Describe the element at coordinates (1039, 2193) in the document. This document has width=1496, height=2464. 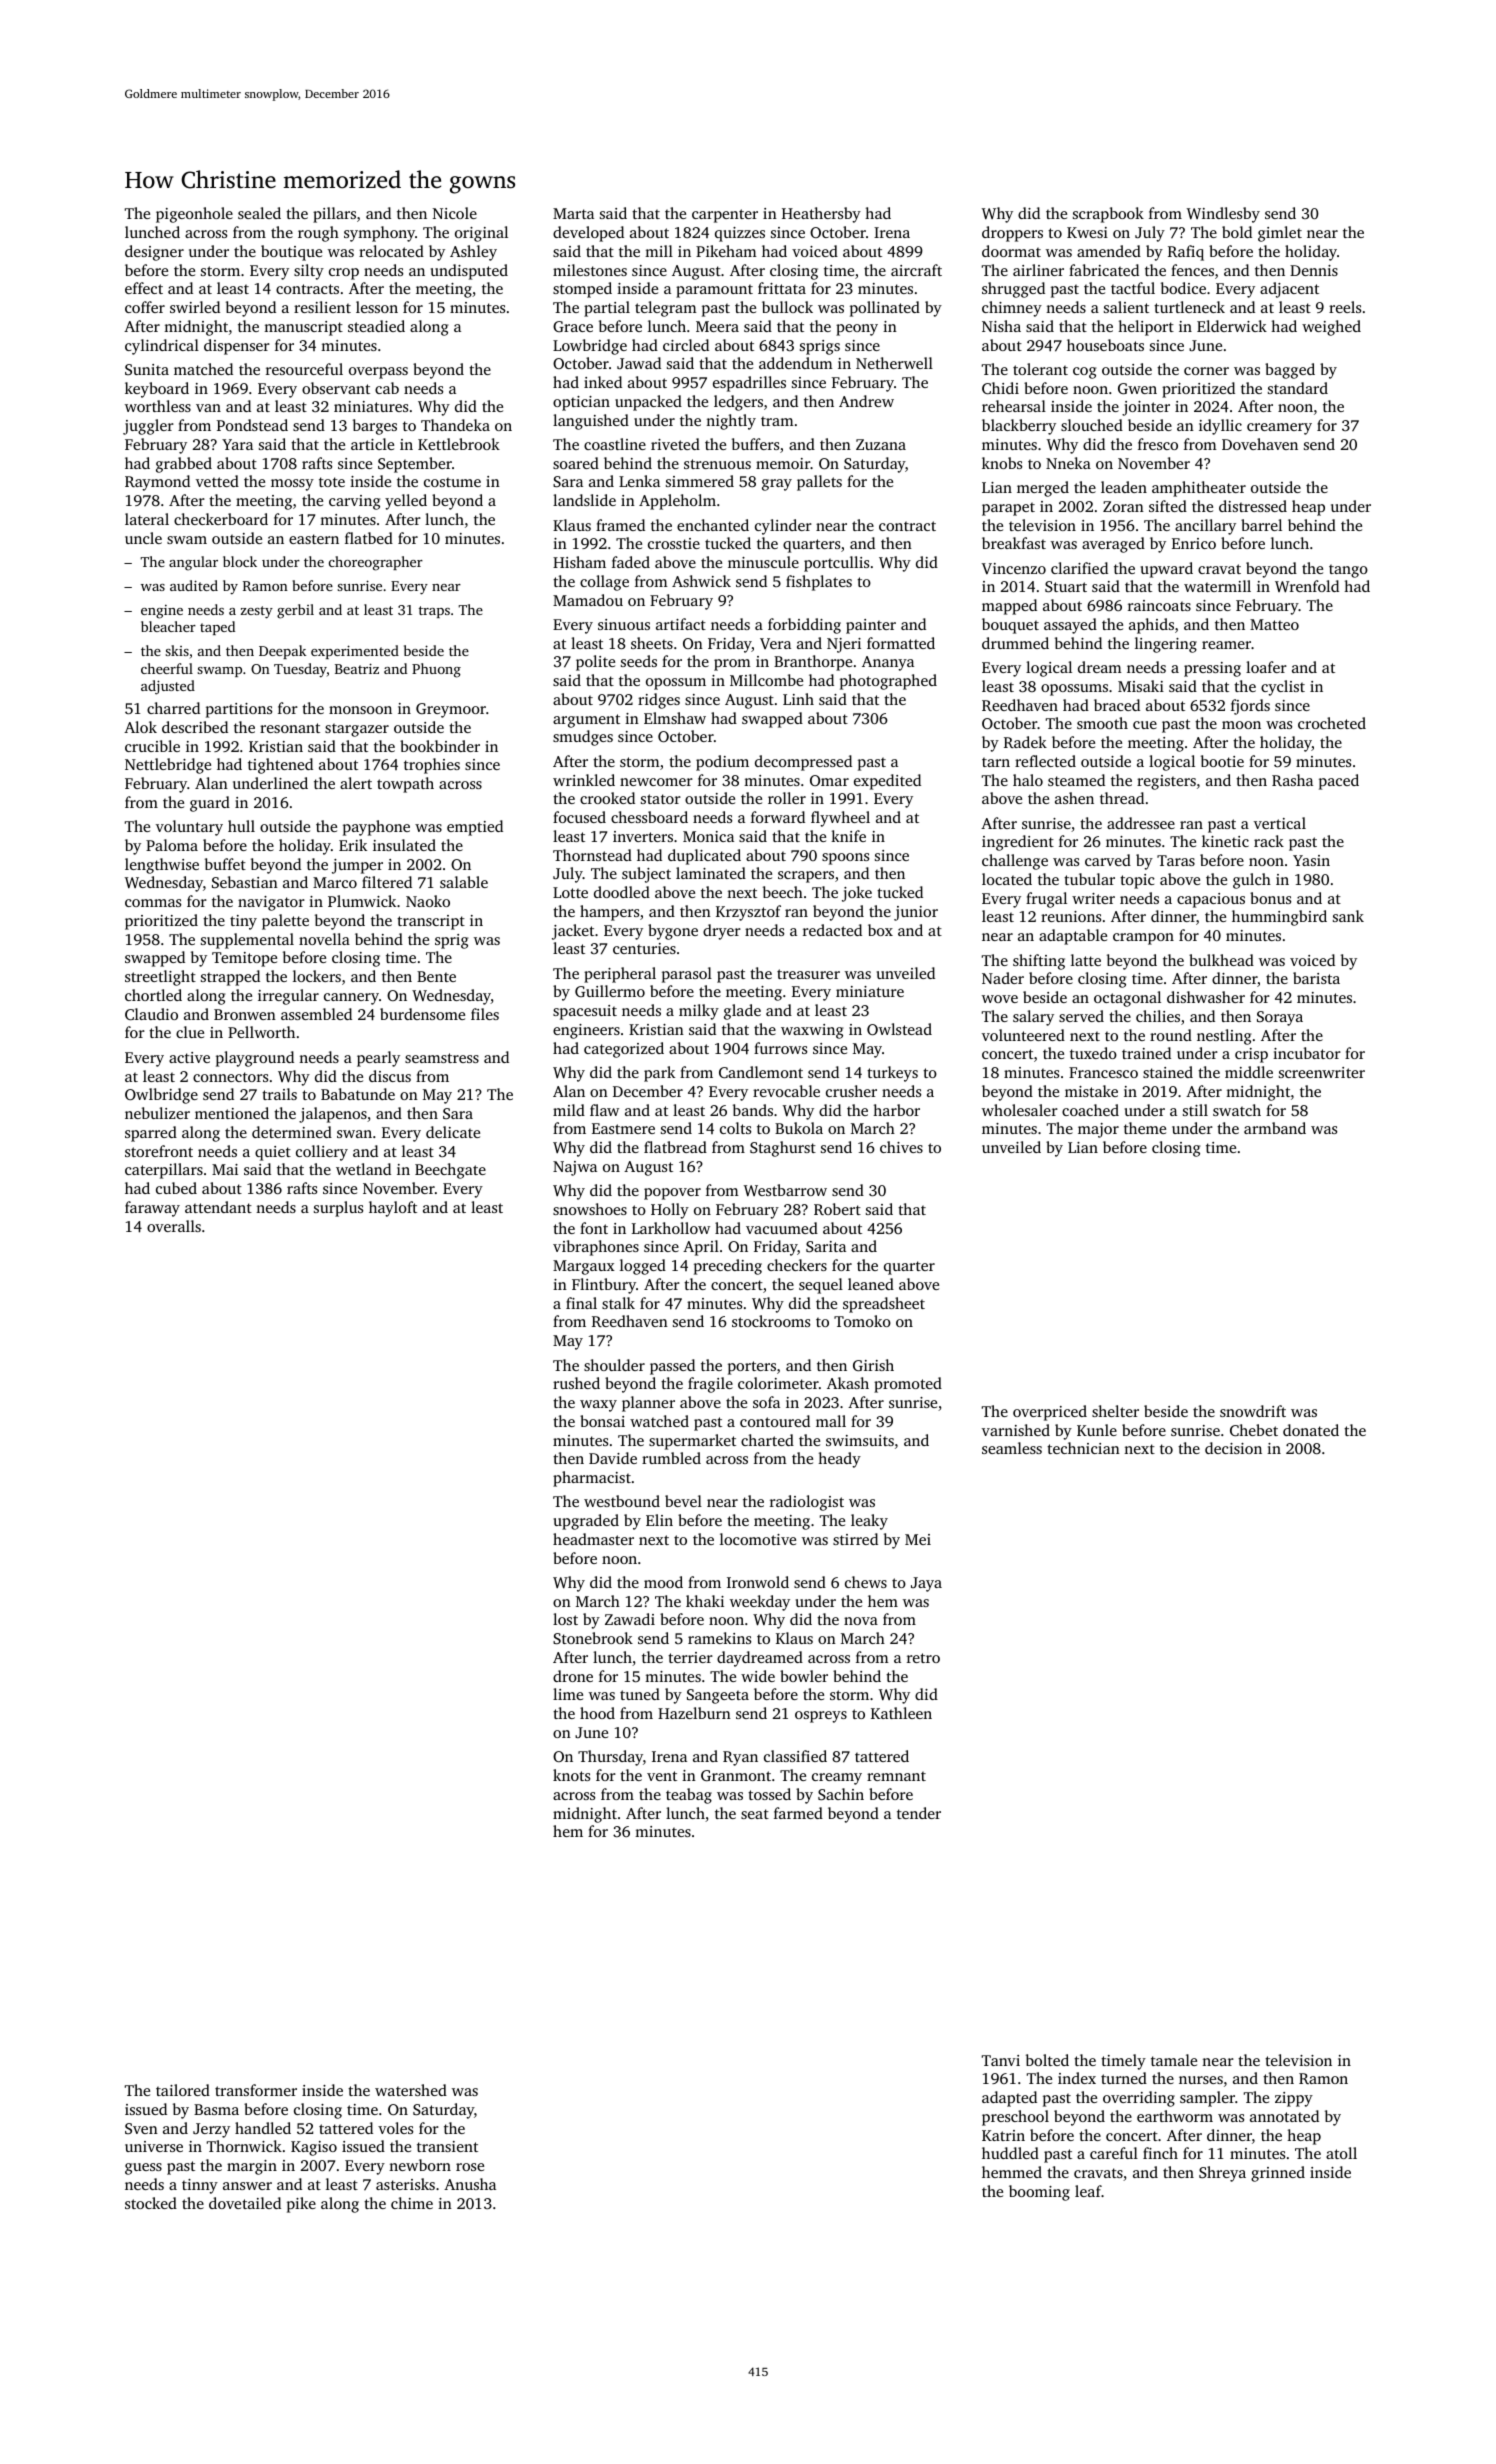
I see `booming` at that location.
